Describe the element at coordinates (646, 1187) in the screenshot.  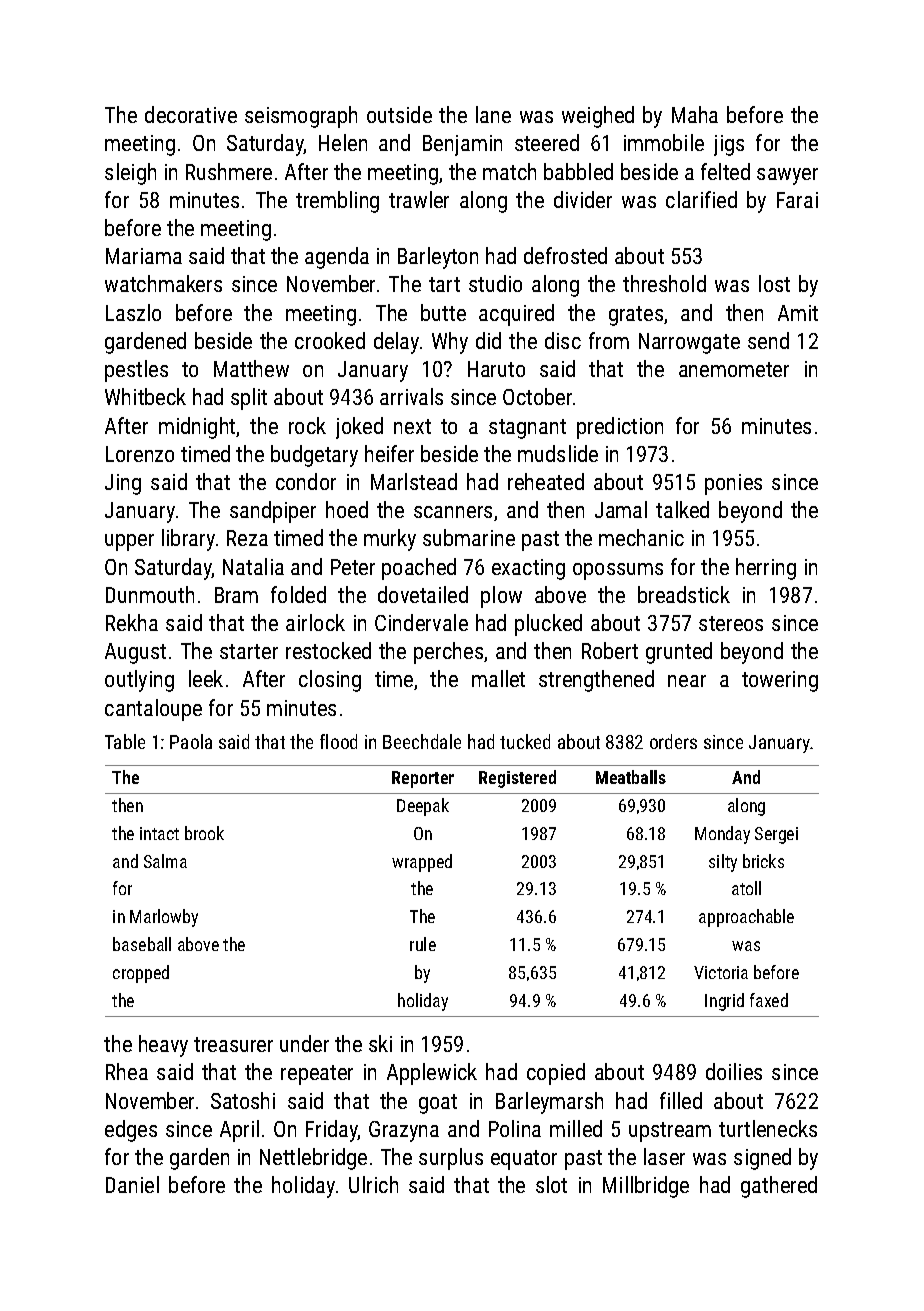
I see `Millbridge` at that location.
